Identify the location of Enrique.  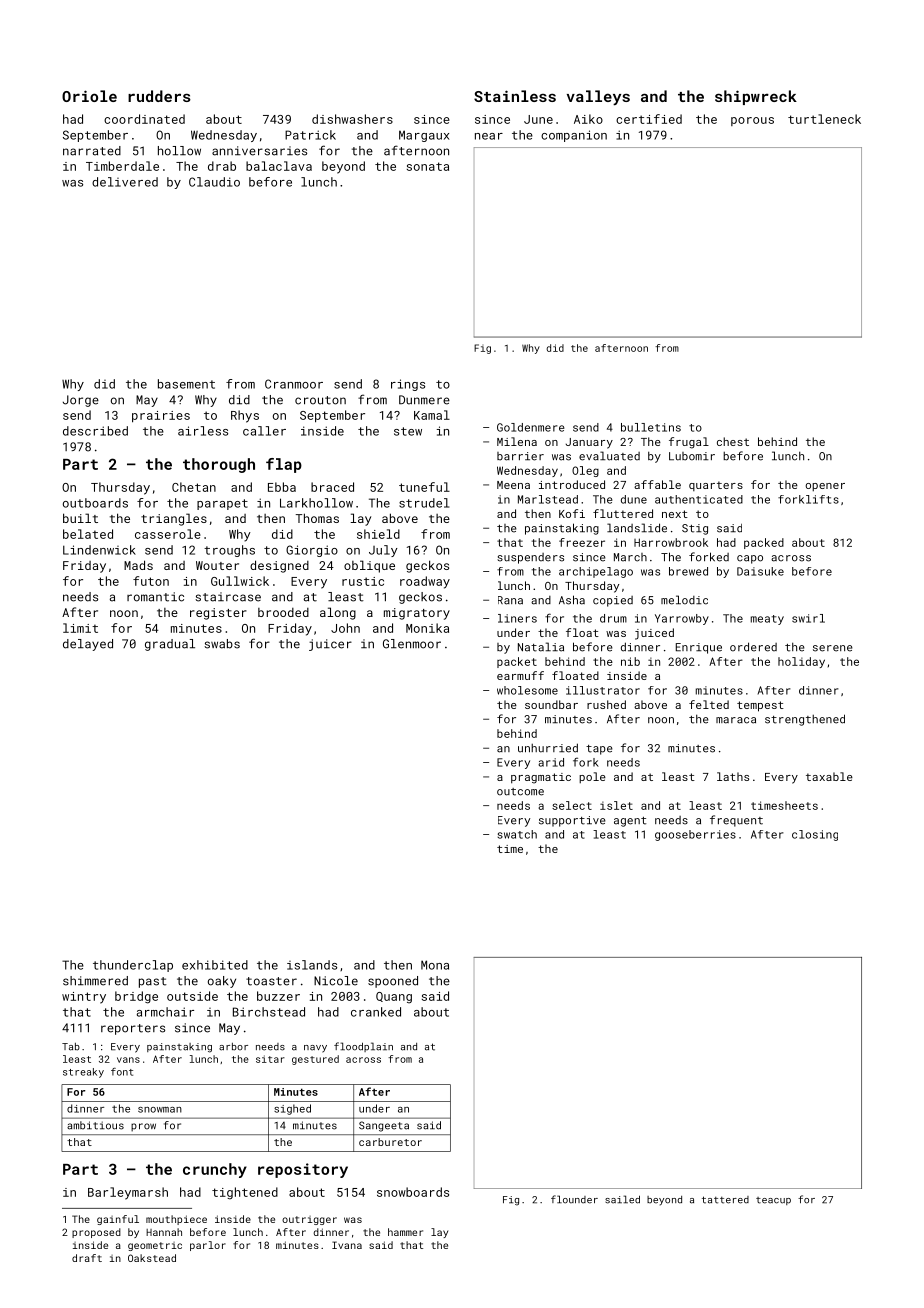
(699, 648).
